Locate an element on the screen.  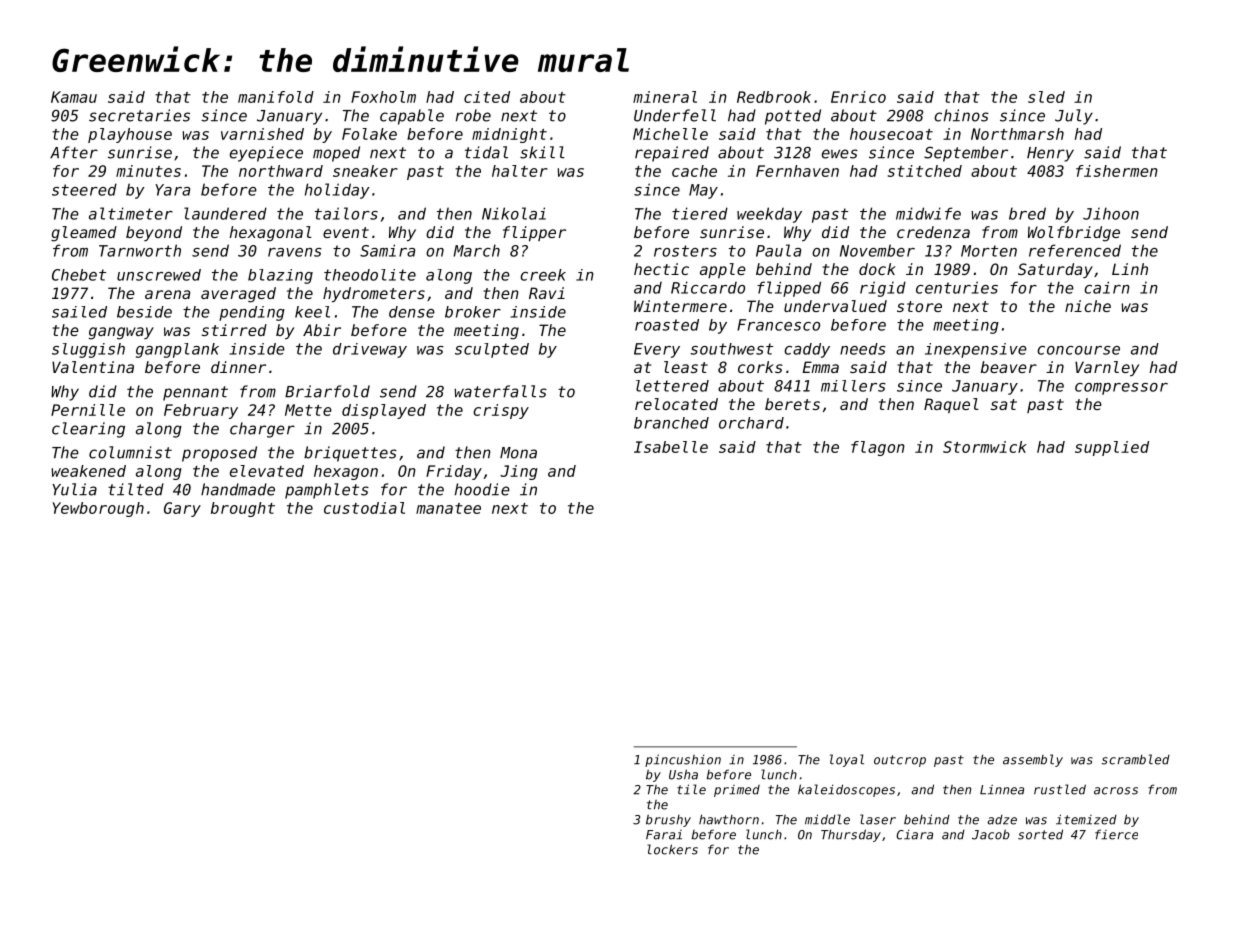
Usha is located at coordinates (683, 774).
